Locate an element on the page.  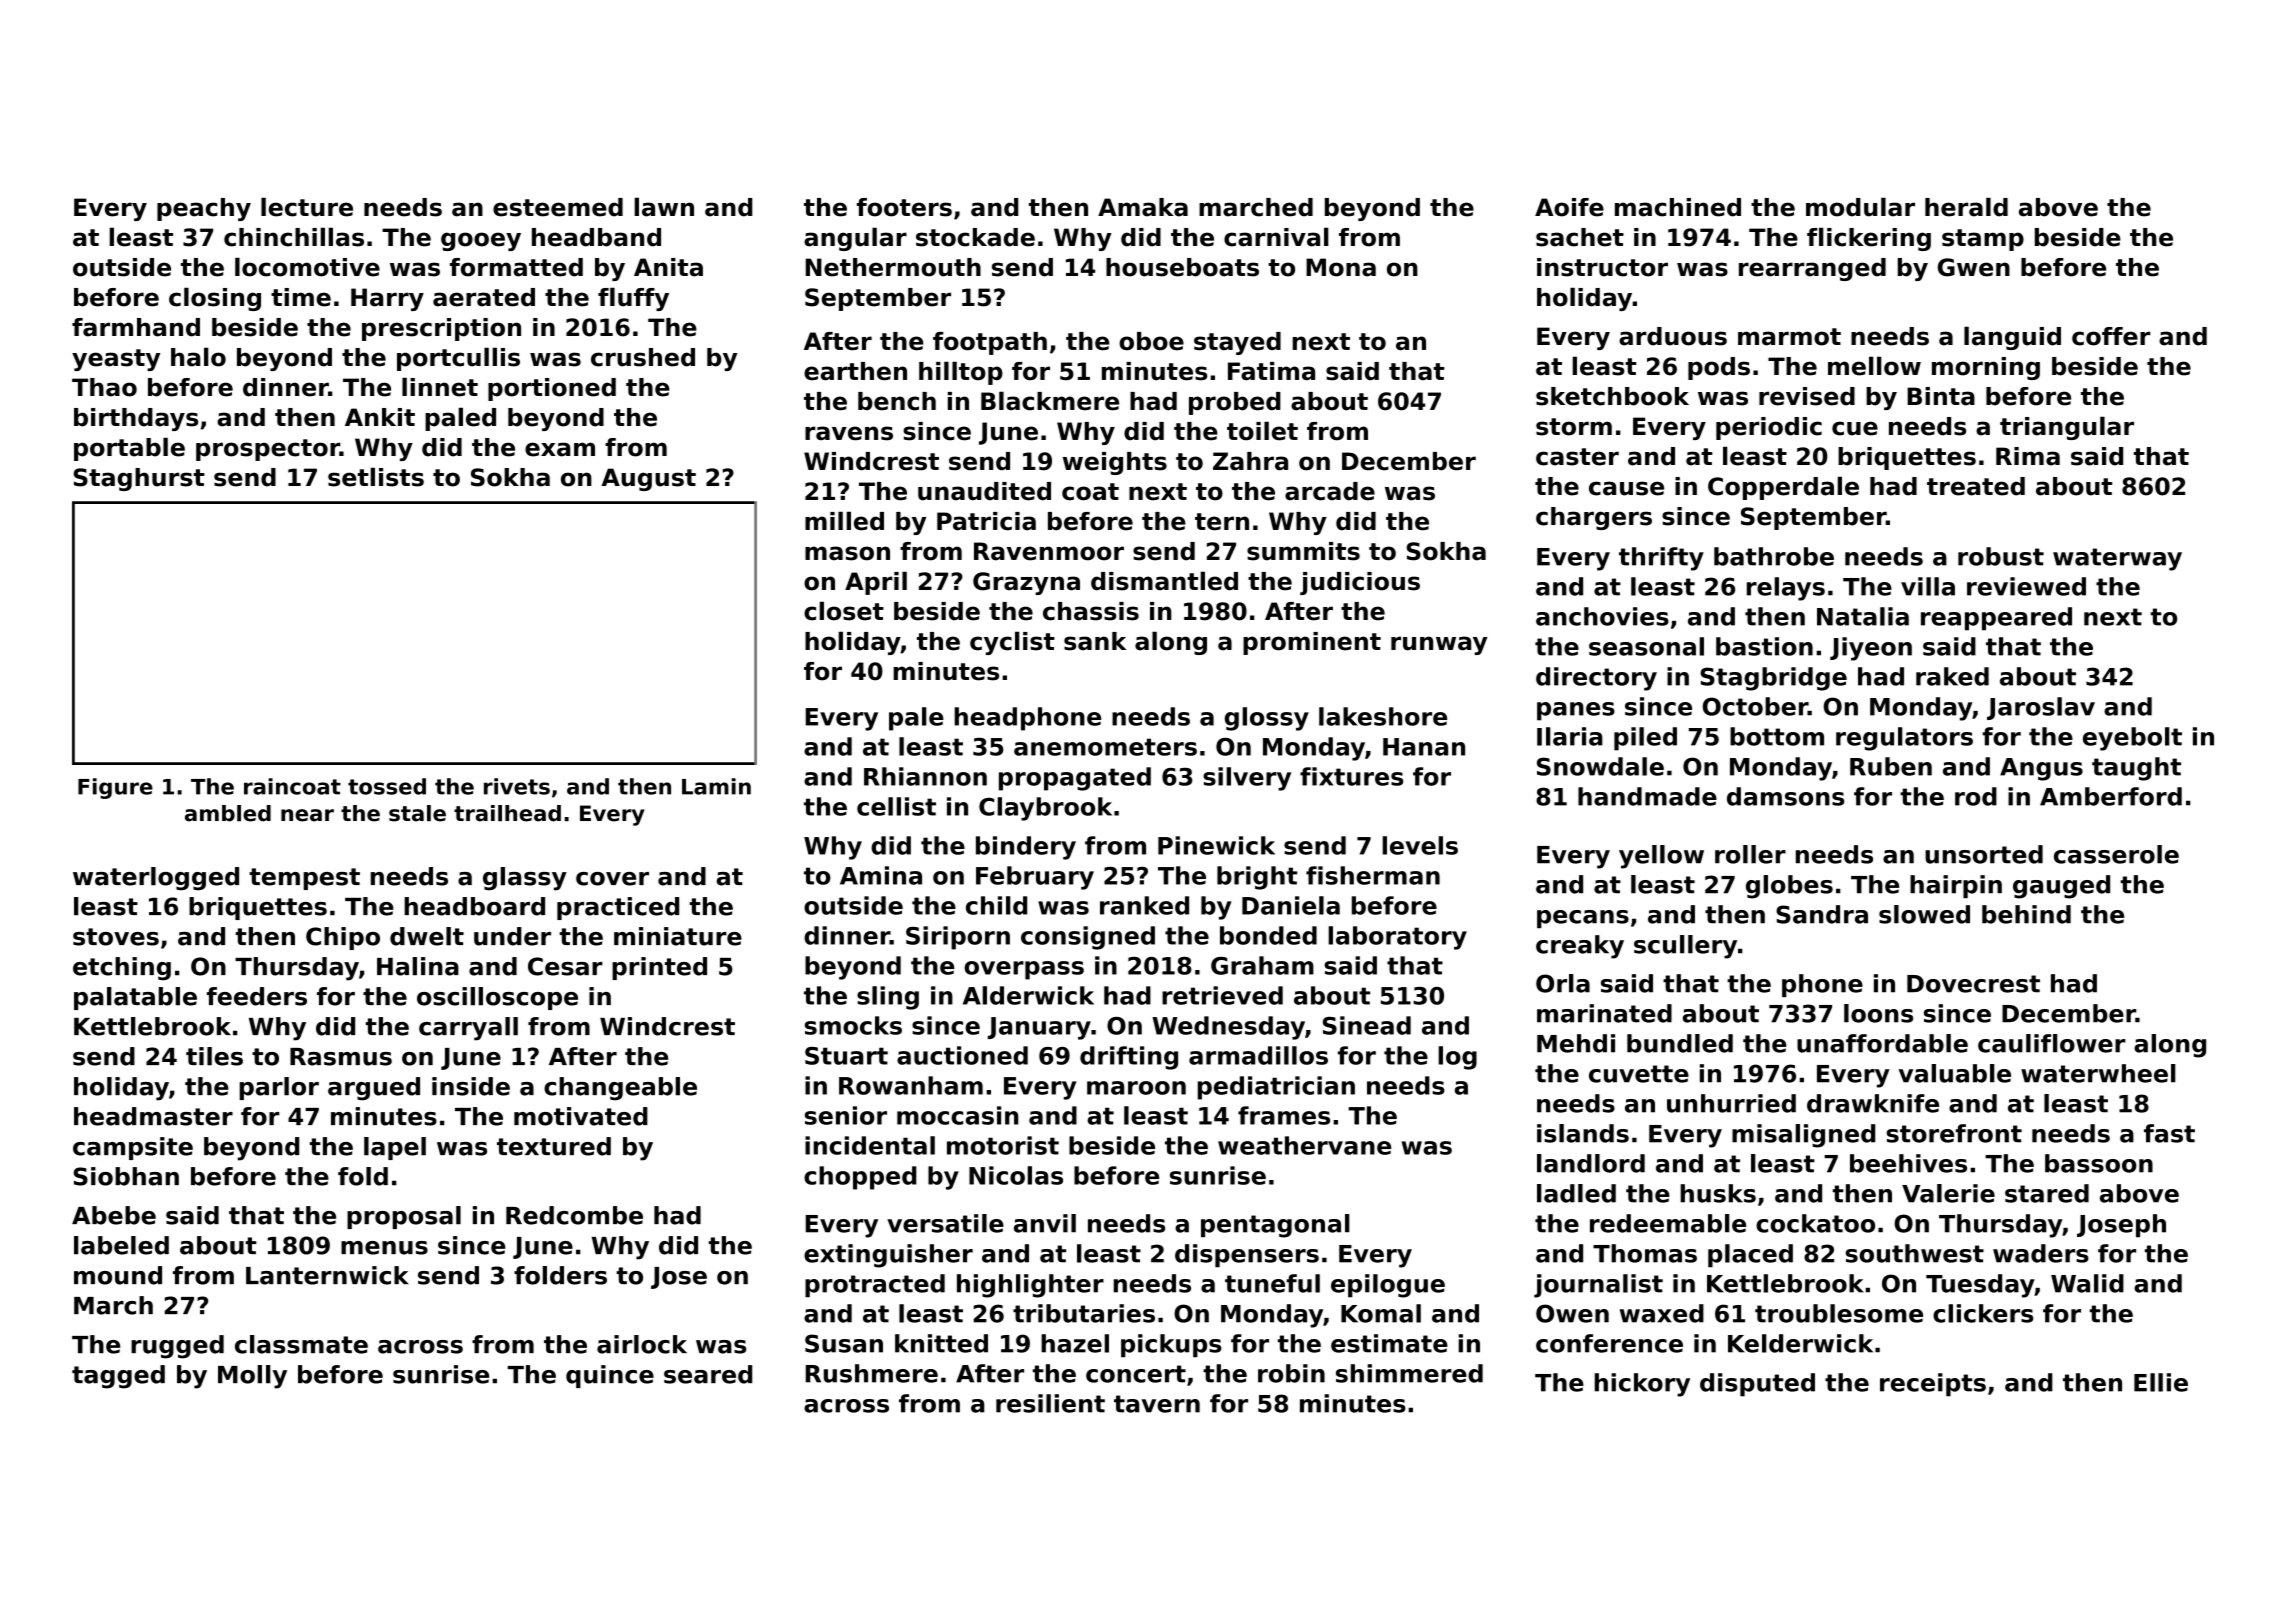
waterway is located at coordinates (2117, 559).
